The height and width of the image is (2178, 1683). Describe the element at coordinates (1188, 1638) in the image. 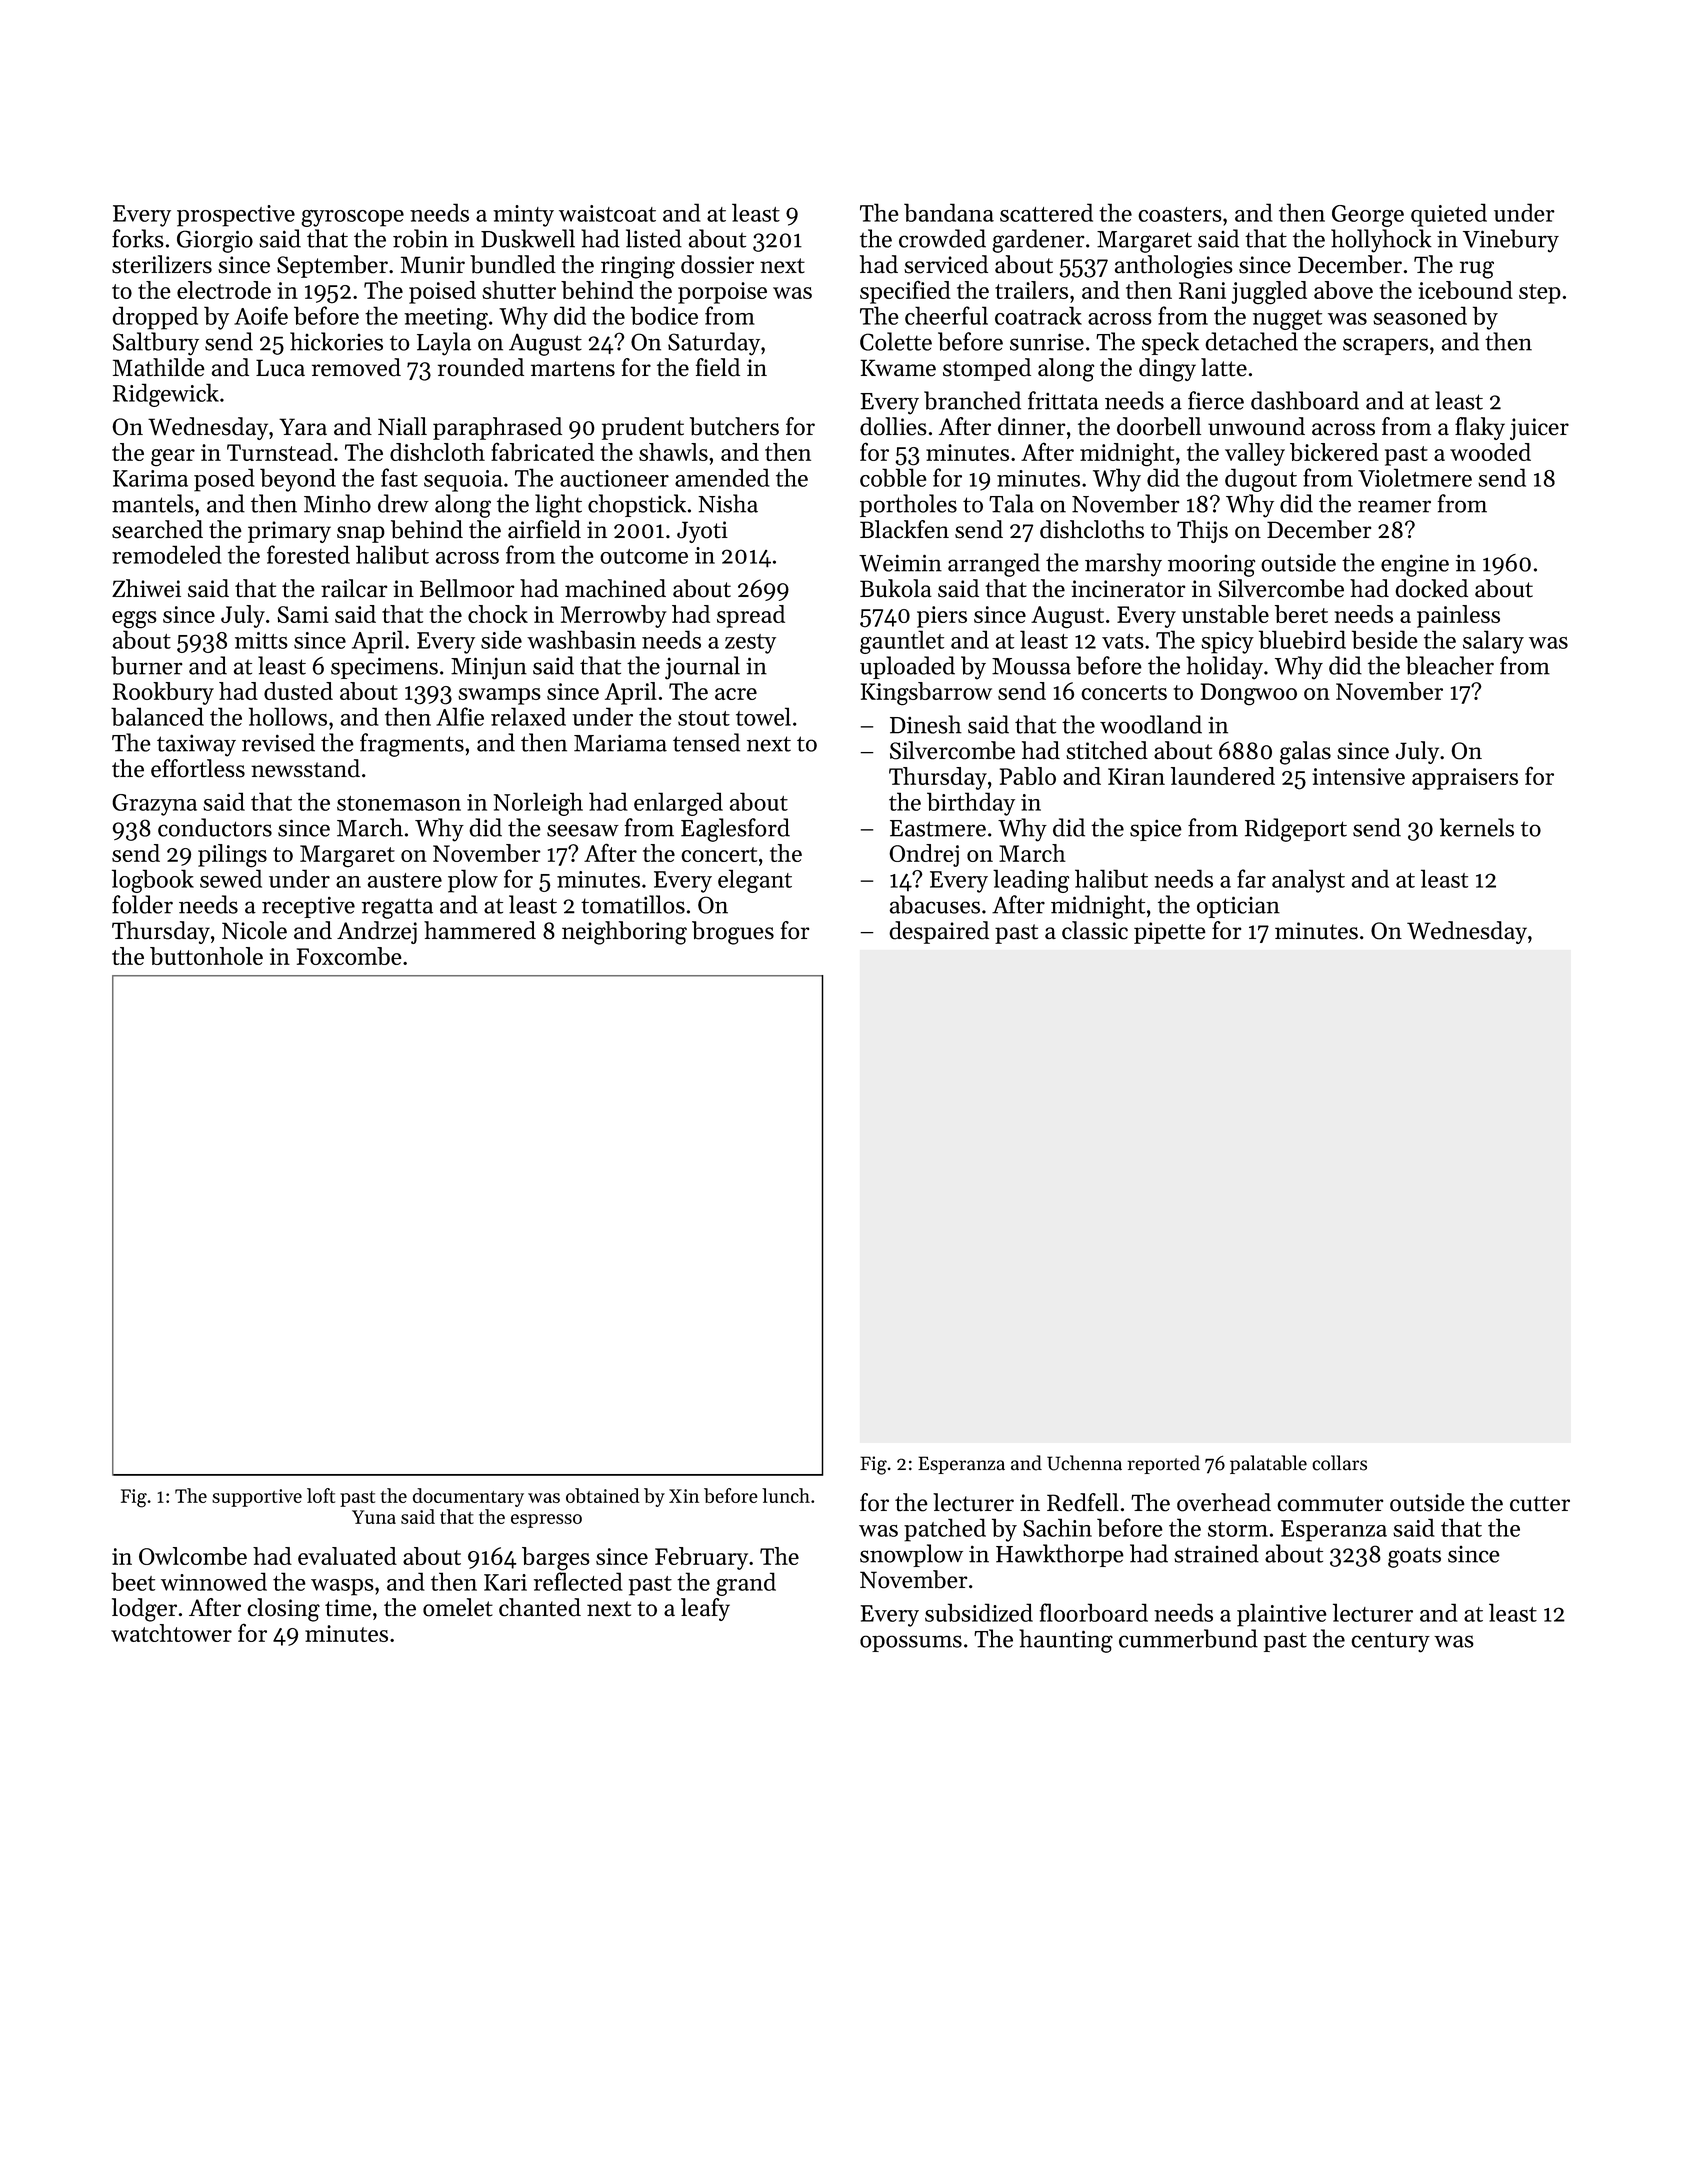

I see `cummerbund` at that location.
